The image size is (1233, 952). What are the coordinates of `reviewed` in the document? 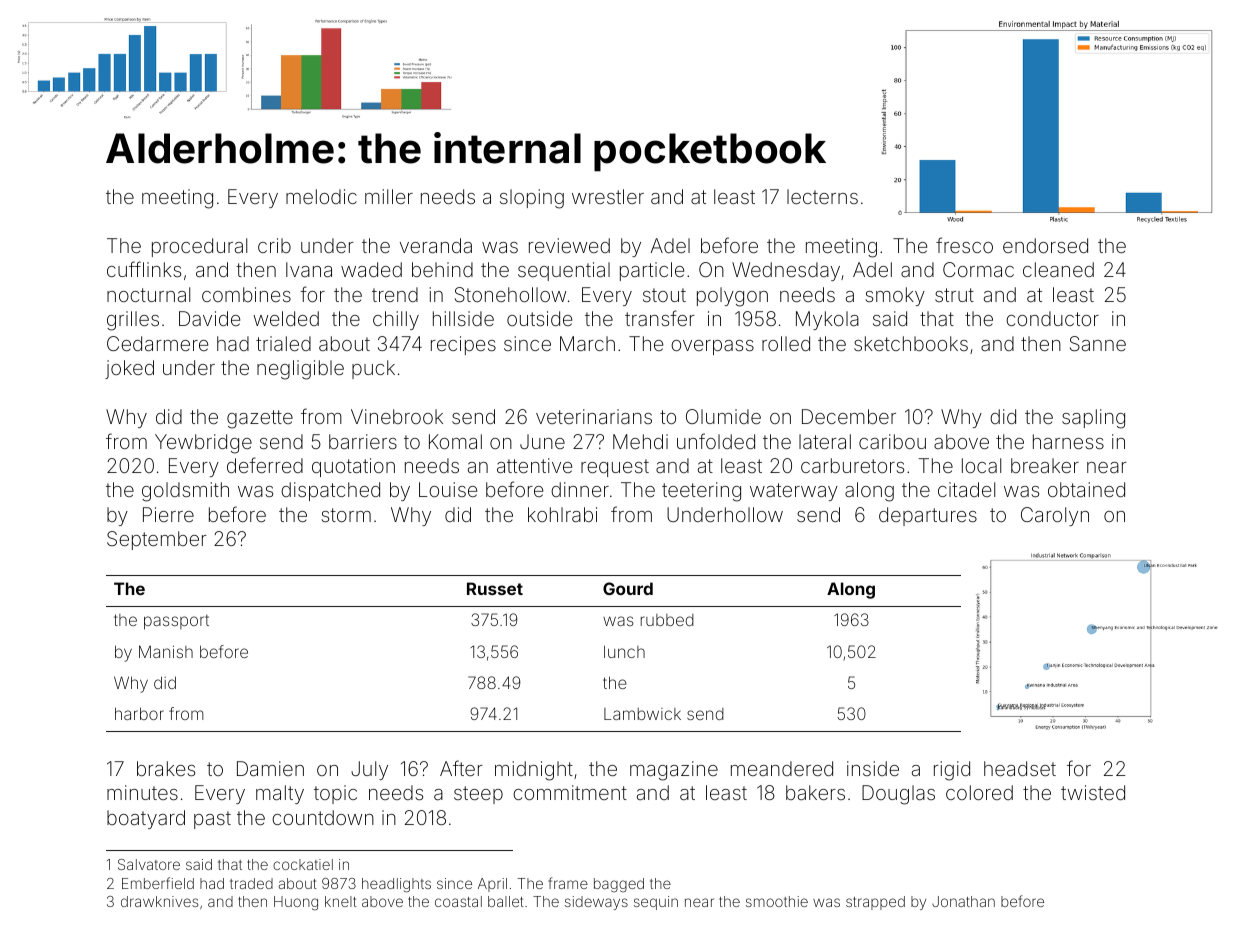 It's located at (569, 245).
